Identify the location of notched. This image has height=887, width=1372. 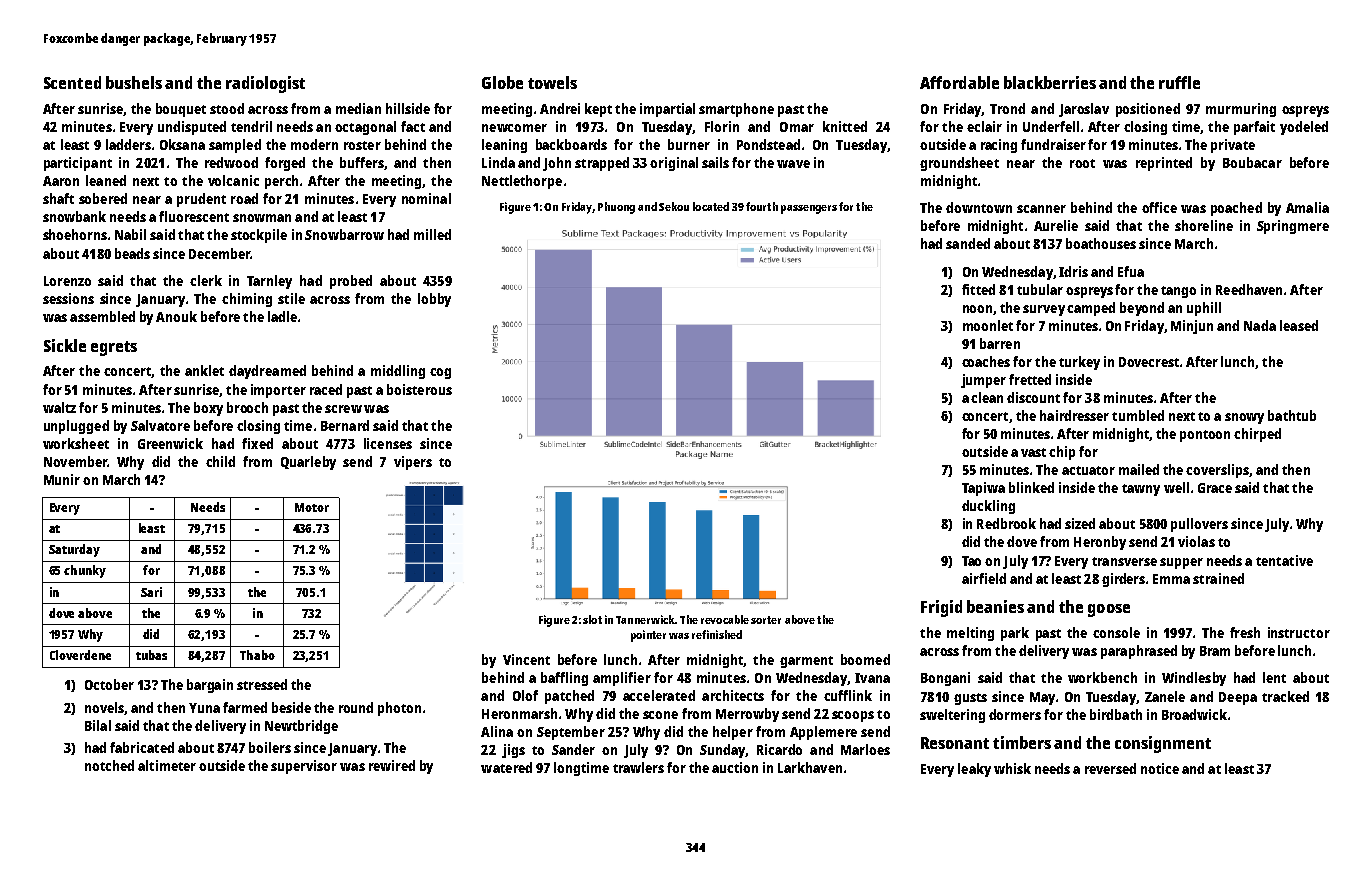
(109, 765).
